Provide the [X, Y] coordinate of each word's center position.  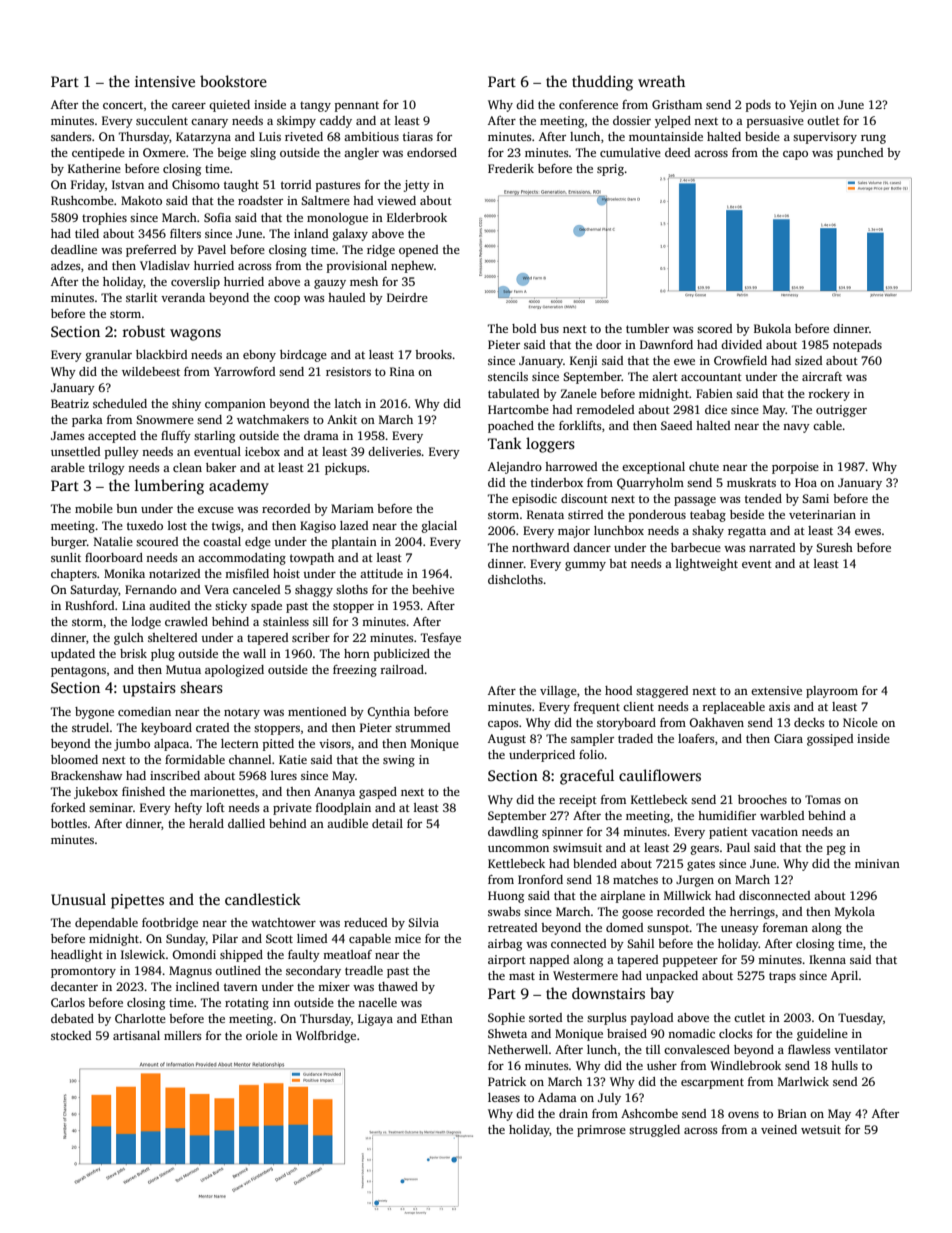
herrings [752, 913]
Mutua [183, 669]
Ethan [437, 1018]
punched [860, 154]
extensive [776, 690]
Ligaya [375, 1020]
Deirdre [407, 297]
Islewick [143, 954]
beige [231, 154]
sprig [611, 170]
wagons [195, 335]
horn [357, 653]
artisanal [136, 1035]
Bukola [772, 328]
